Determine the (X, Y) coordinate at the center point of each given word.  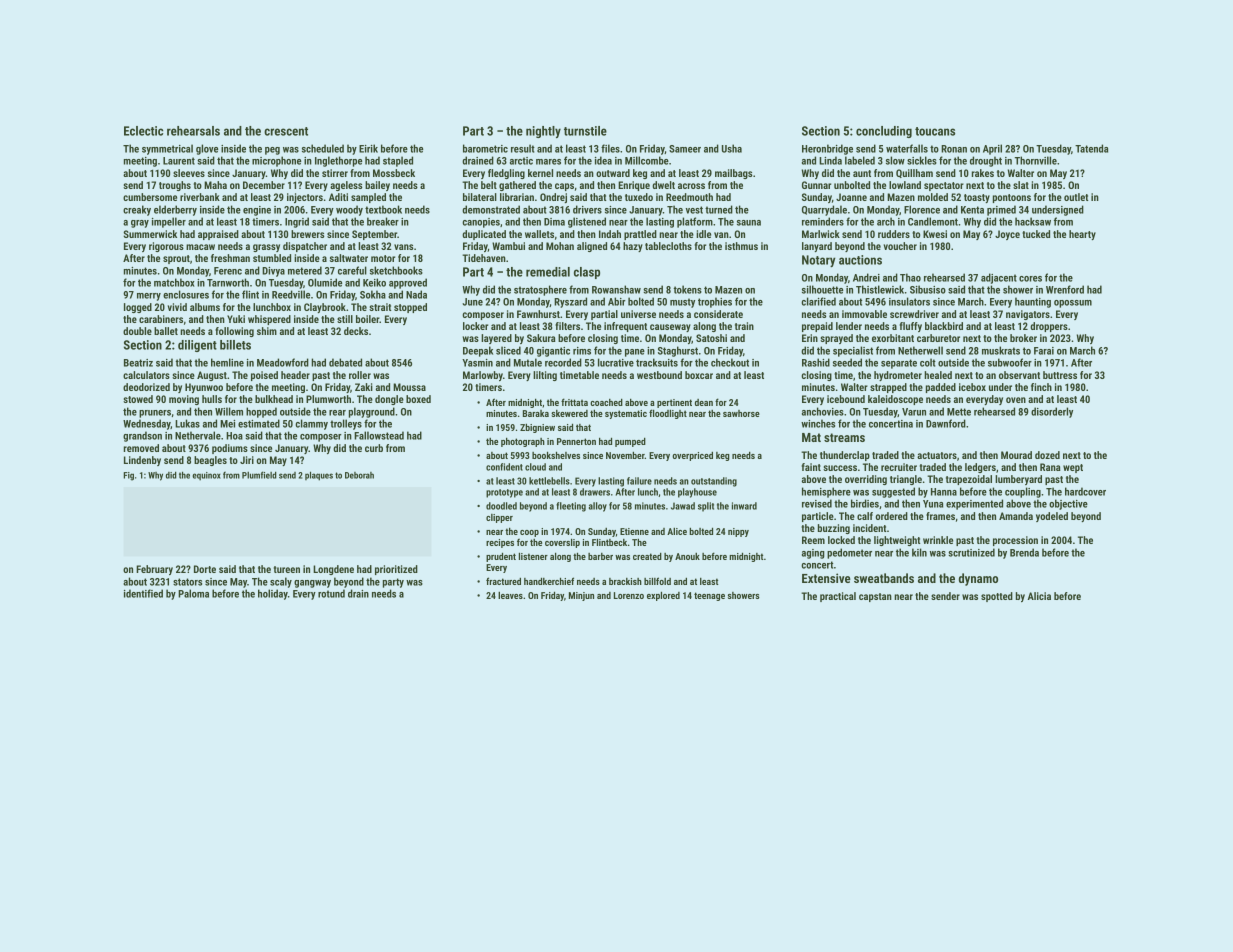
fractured (503, 581)
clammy (311, 424)
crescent (286, 131)
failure (639, 481)
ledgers (980, 468)
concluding (884, 132)
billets (235, 345)
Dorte (205, 569)
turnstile (585, 131)
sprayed (836, 339)
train (744, 326)
